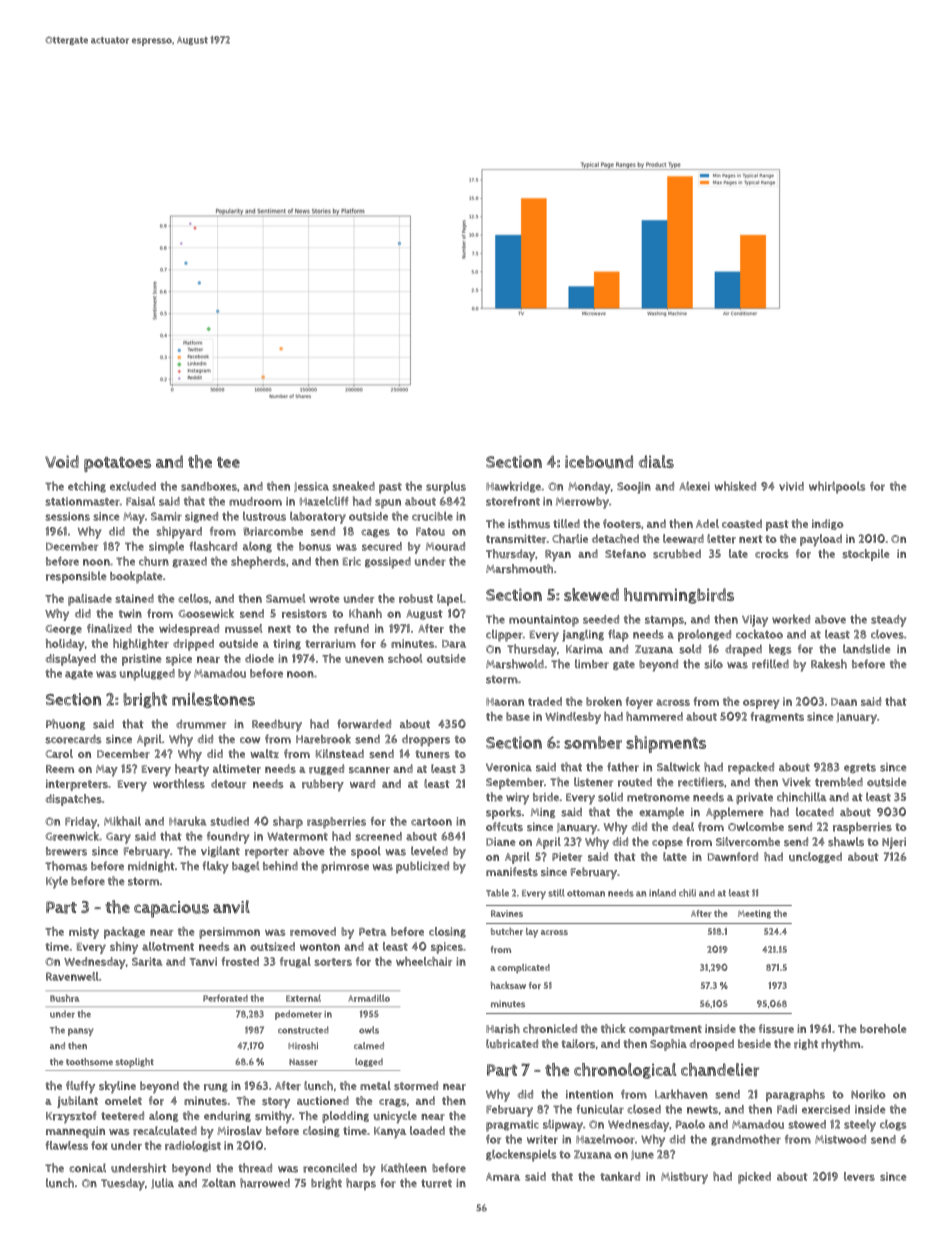 The width and height of the screenshot is (952, 1233). Describe the element at coordinates (512, 871) in the screenshot. I see `manifests` at that location.
